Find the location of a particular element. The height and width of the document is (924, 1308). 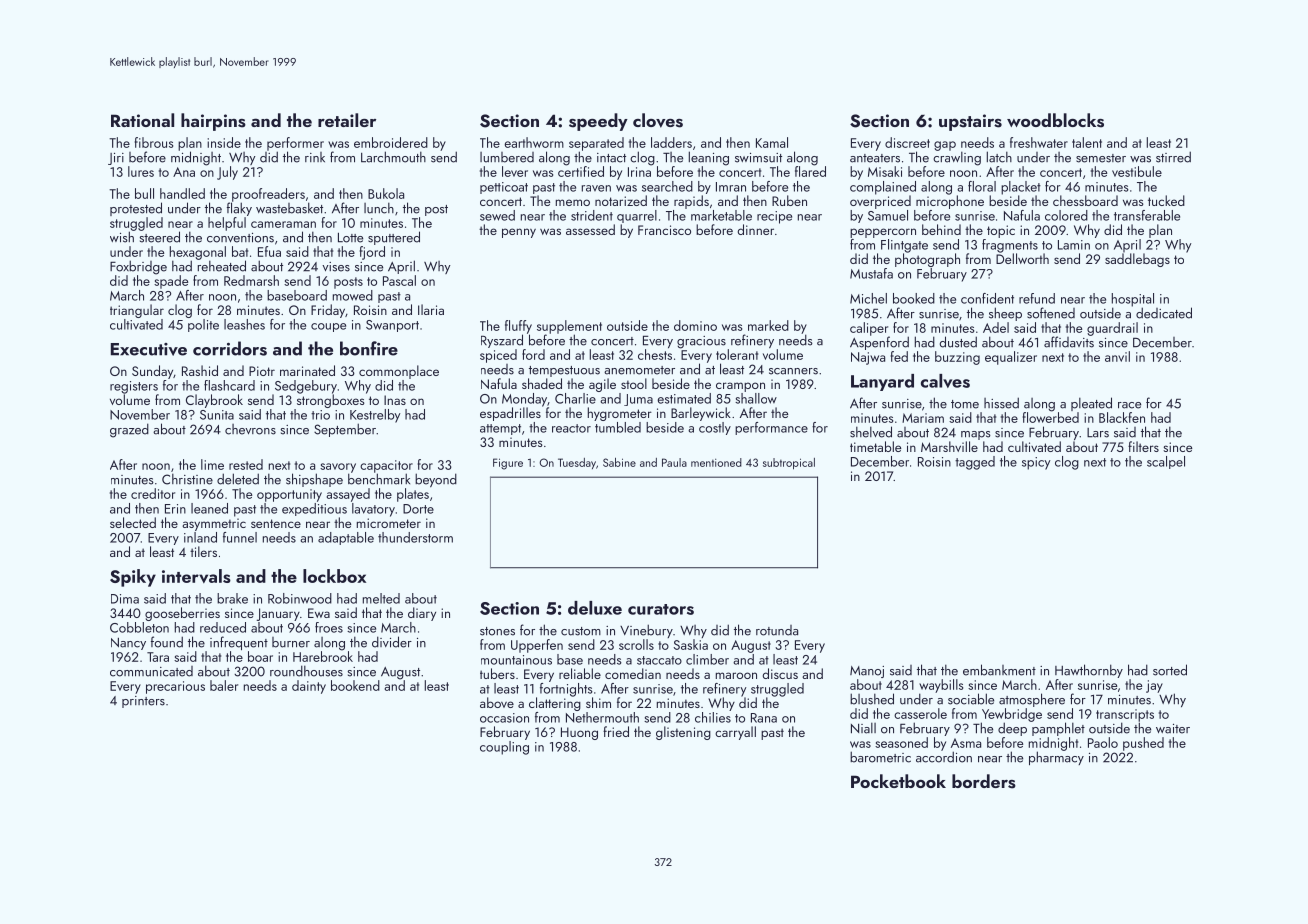

Rational is located at coordinates (142, 120).
